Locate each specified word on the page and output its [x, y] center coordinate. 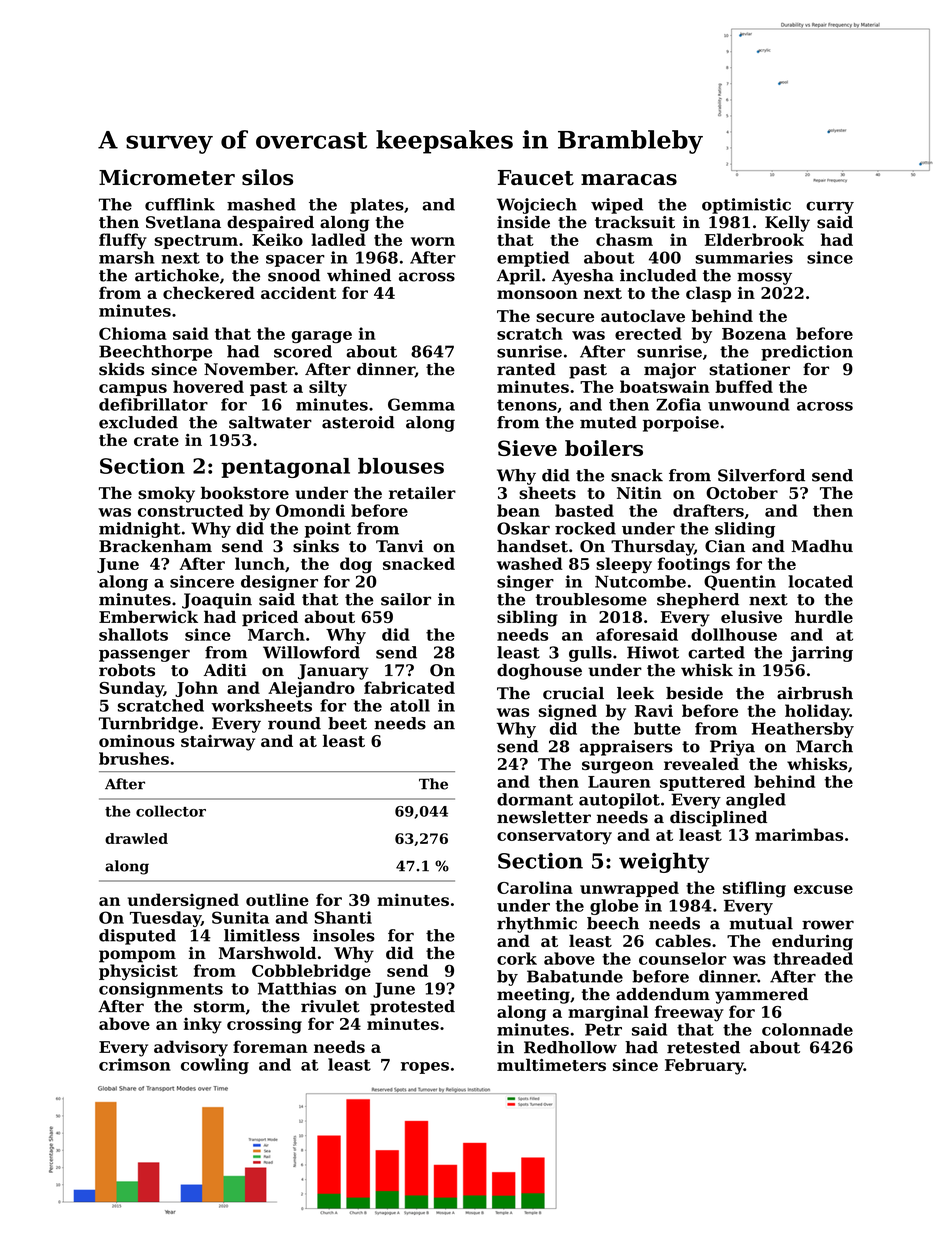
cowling [215, 1066]
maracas [629, 180]
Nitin [639, 493]
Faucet [536, 178]
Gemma [421, 404]
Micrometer [167, 177]
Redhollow [570, 1047]
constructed [190, 510]
